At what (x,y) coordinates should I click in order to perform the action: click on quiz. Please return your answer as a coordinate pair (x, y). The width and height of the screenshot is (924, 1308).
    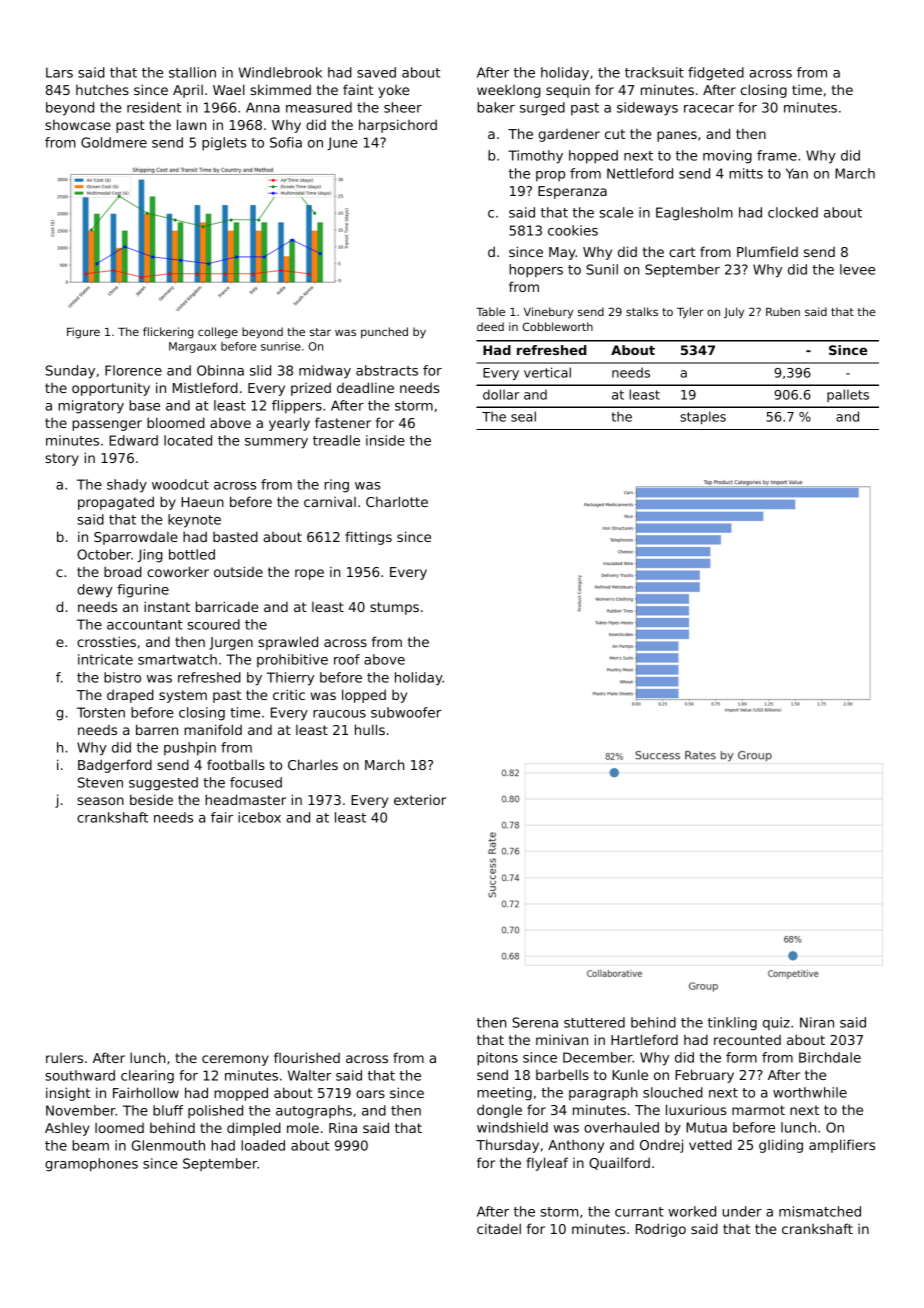
    Looking at the image, I should click on (776, 1023).
